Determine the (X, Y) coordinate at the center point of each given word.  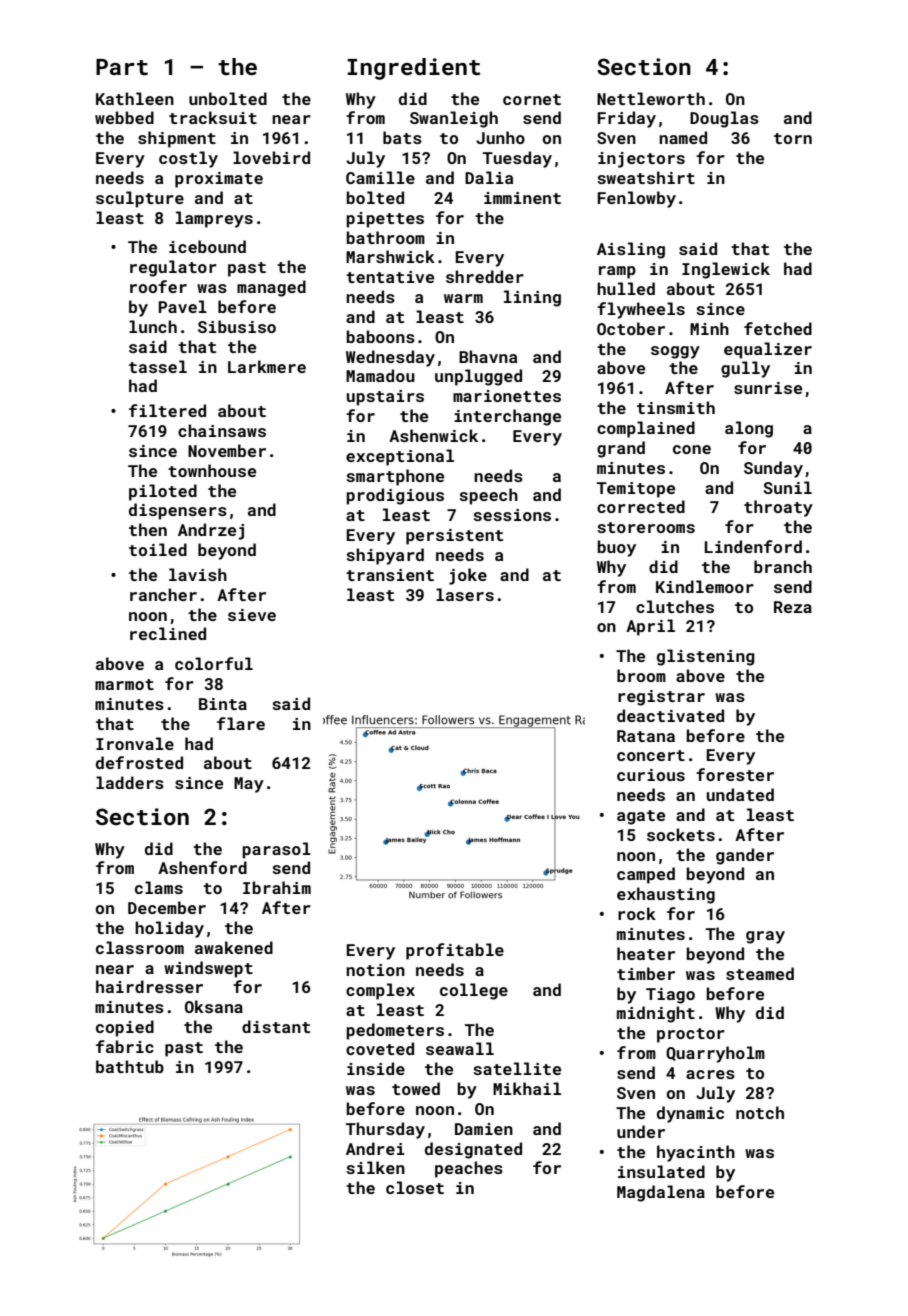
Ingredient (413, 69)
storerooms (646, 527)
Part (122, 67)
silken (375, 1167)
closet (415, 1187)
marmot (124, 684)
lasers (465, 594)
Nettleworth (651, 98)
